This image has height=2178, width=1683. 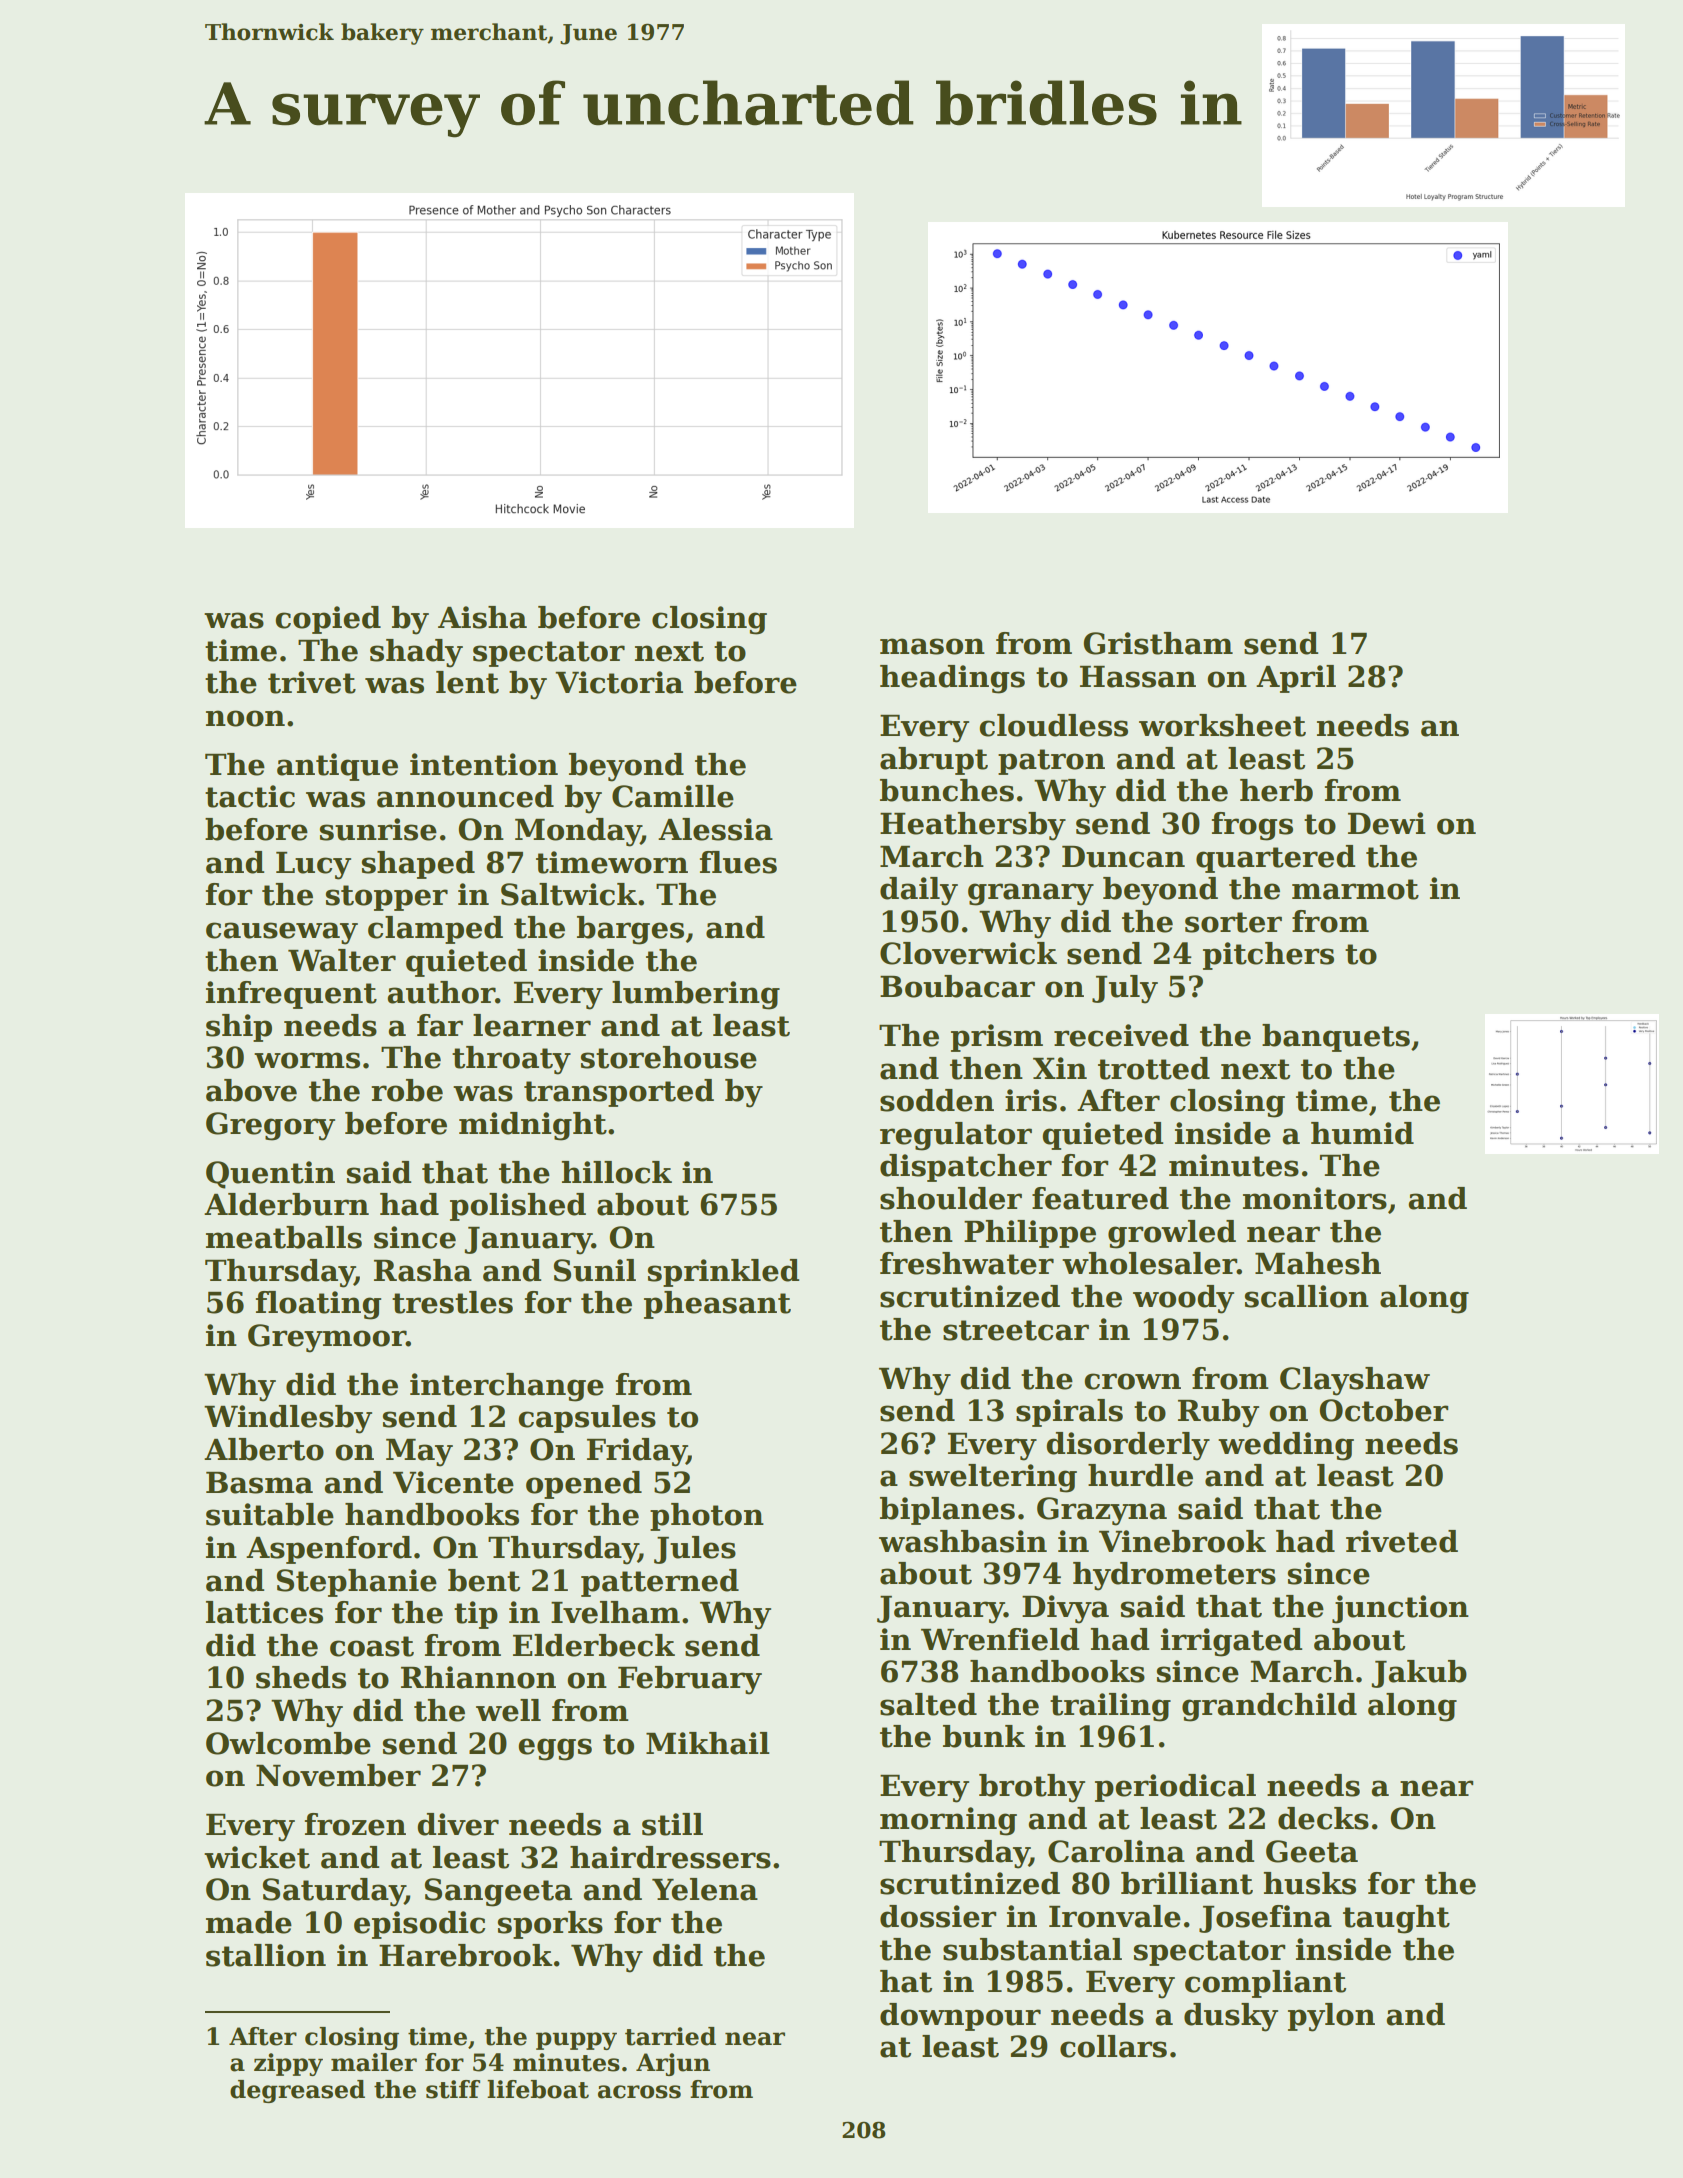 I want to click on streetcar, so click(x=1016, y=1330).
